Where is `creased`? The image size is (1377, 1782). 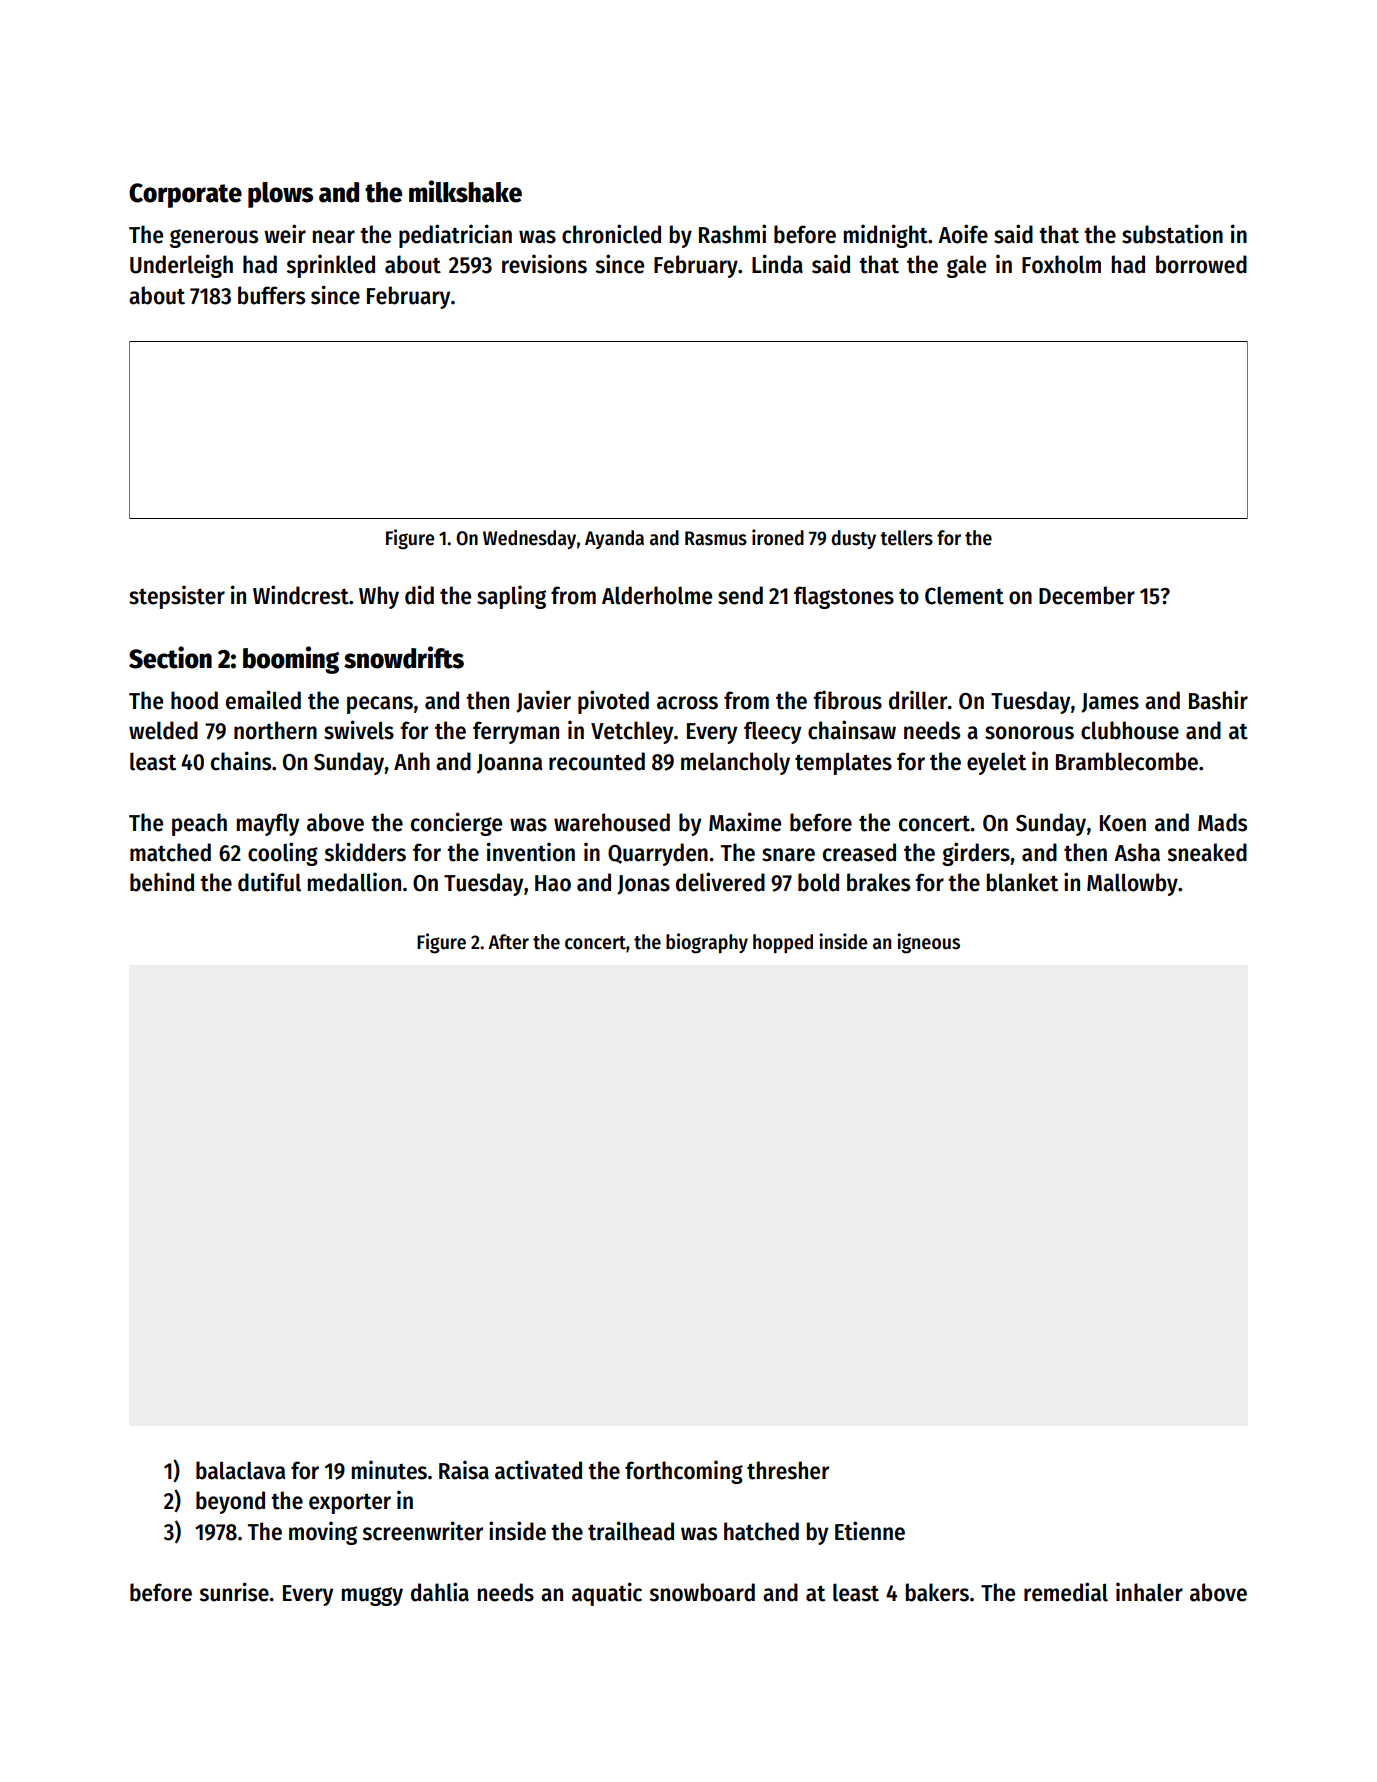
creased is located at coordinates (859, 852).
